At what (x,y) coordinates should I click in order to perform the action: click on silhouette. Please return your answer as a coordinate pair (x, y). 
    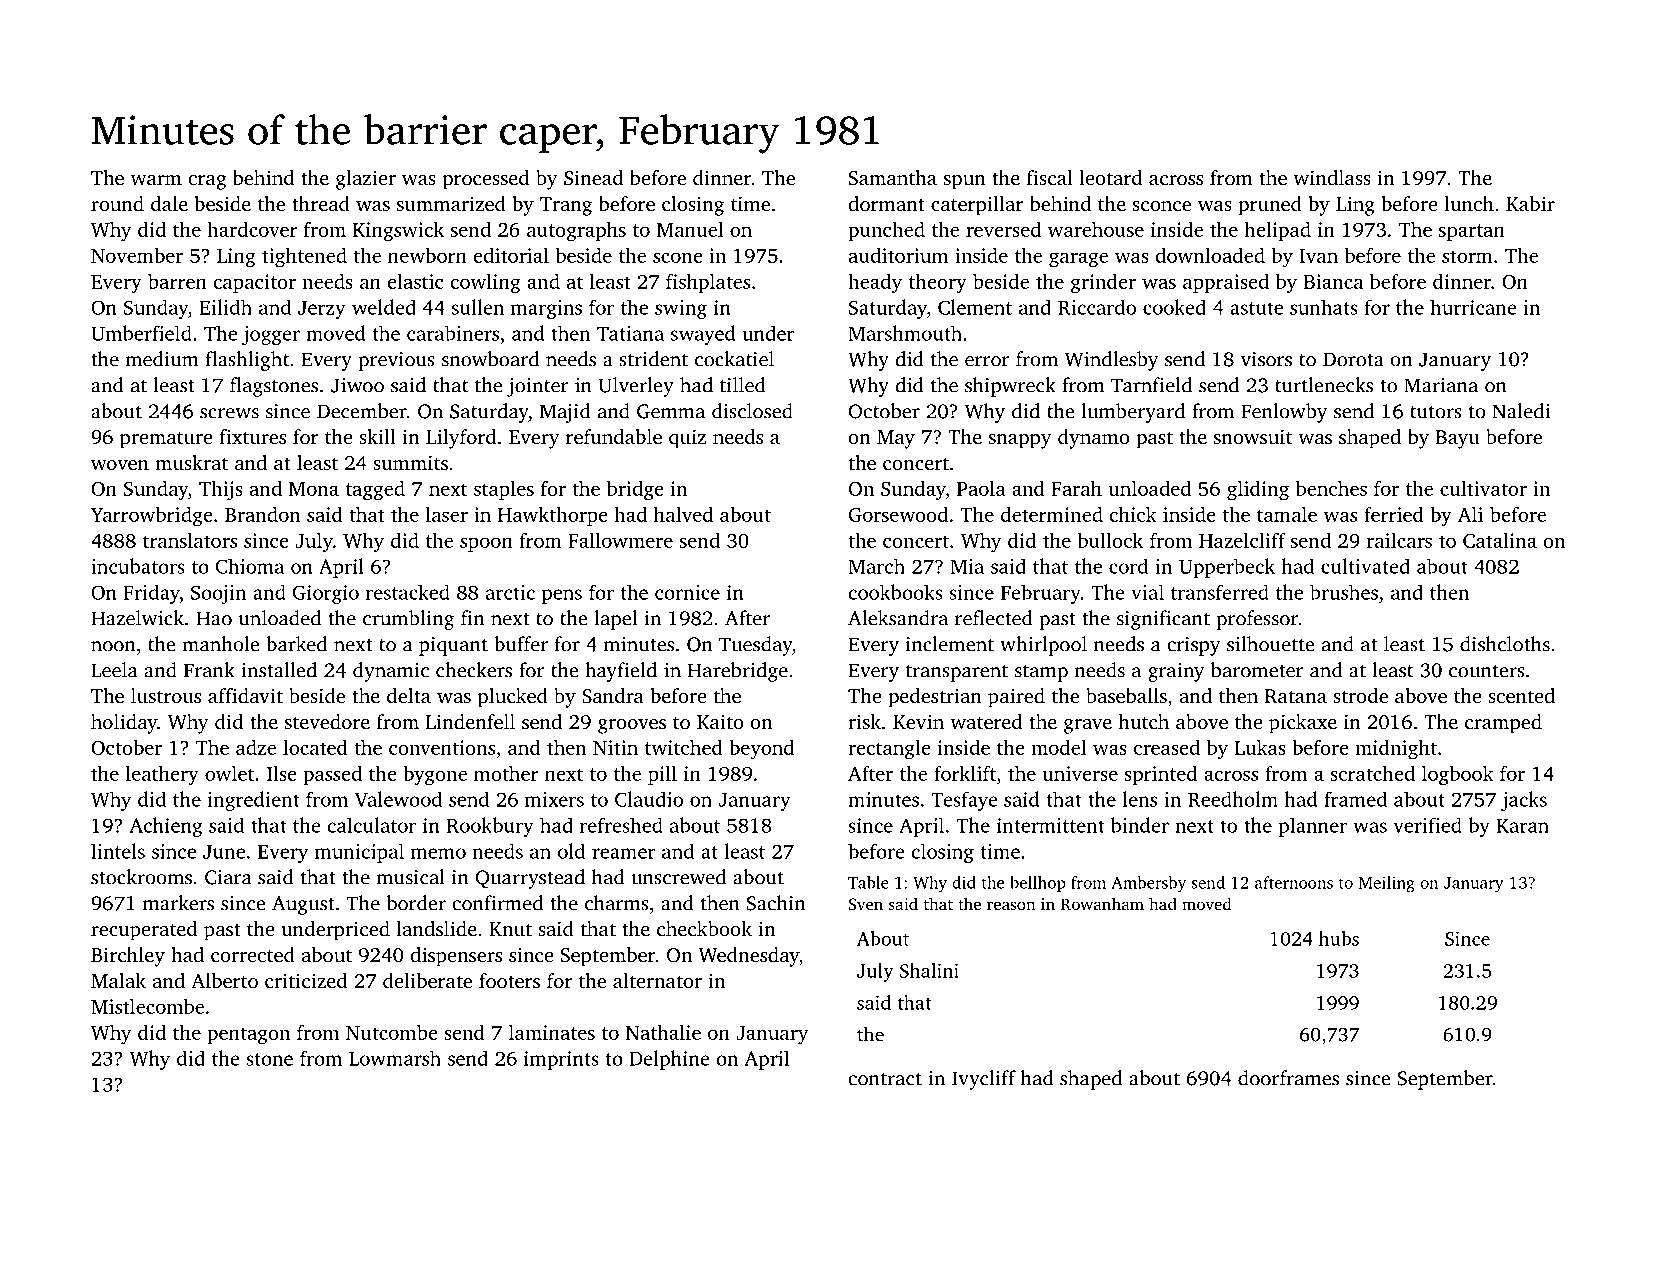
    Looking at the image, I should click on (1271, 644).
